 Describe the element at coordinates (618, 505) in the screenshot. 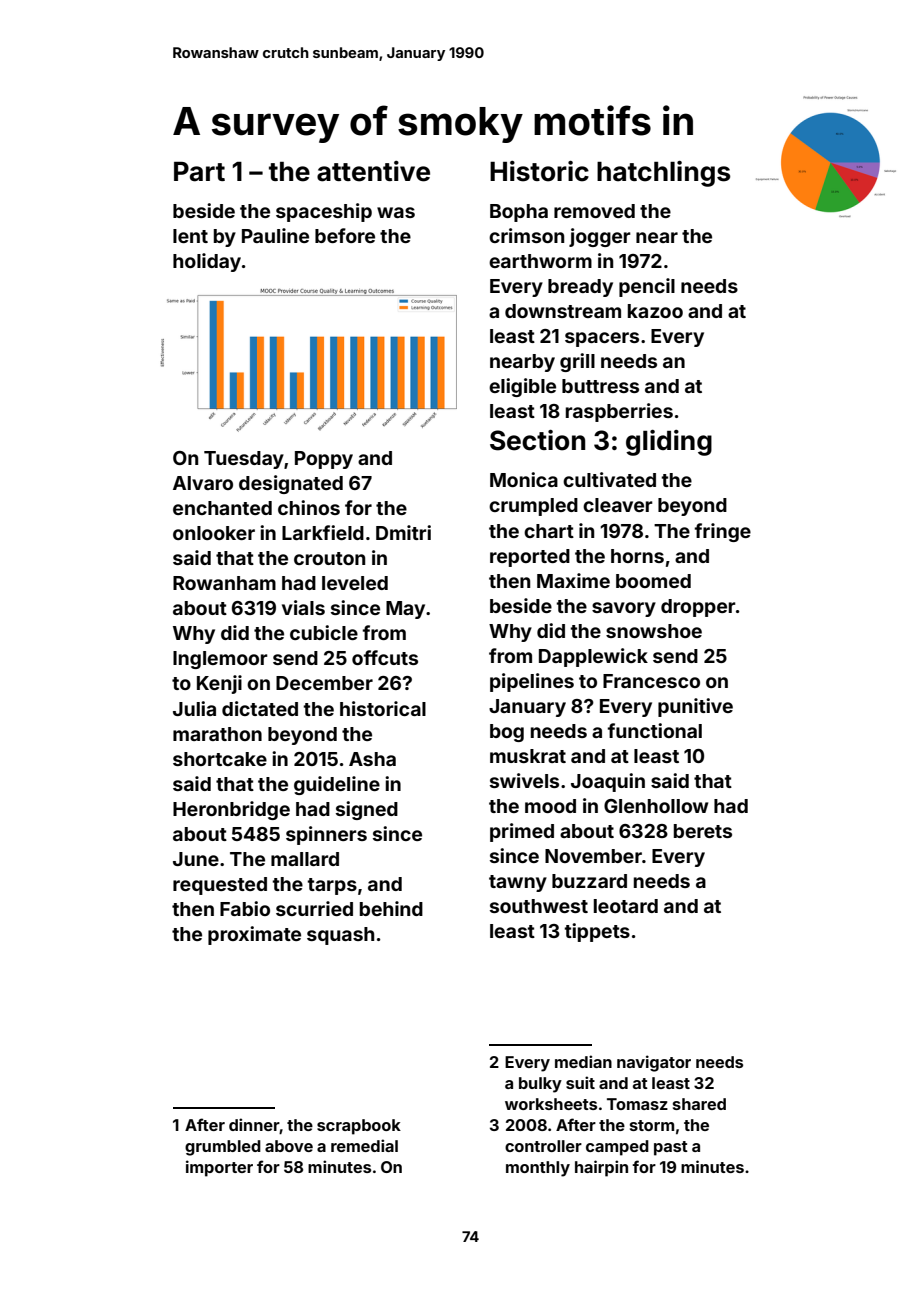

I see `cleaver` at that location.
